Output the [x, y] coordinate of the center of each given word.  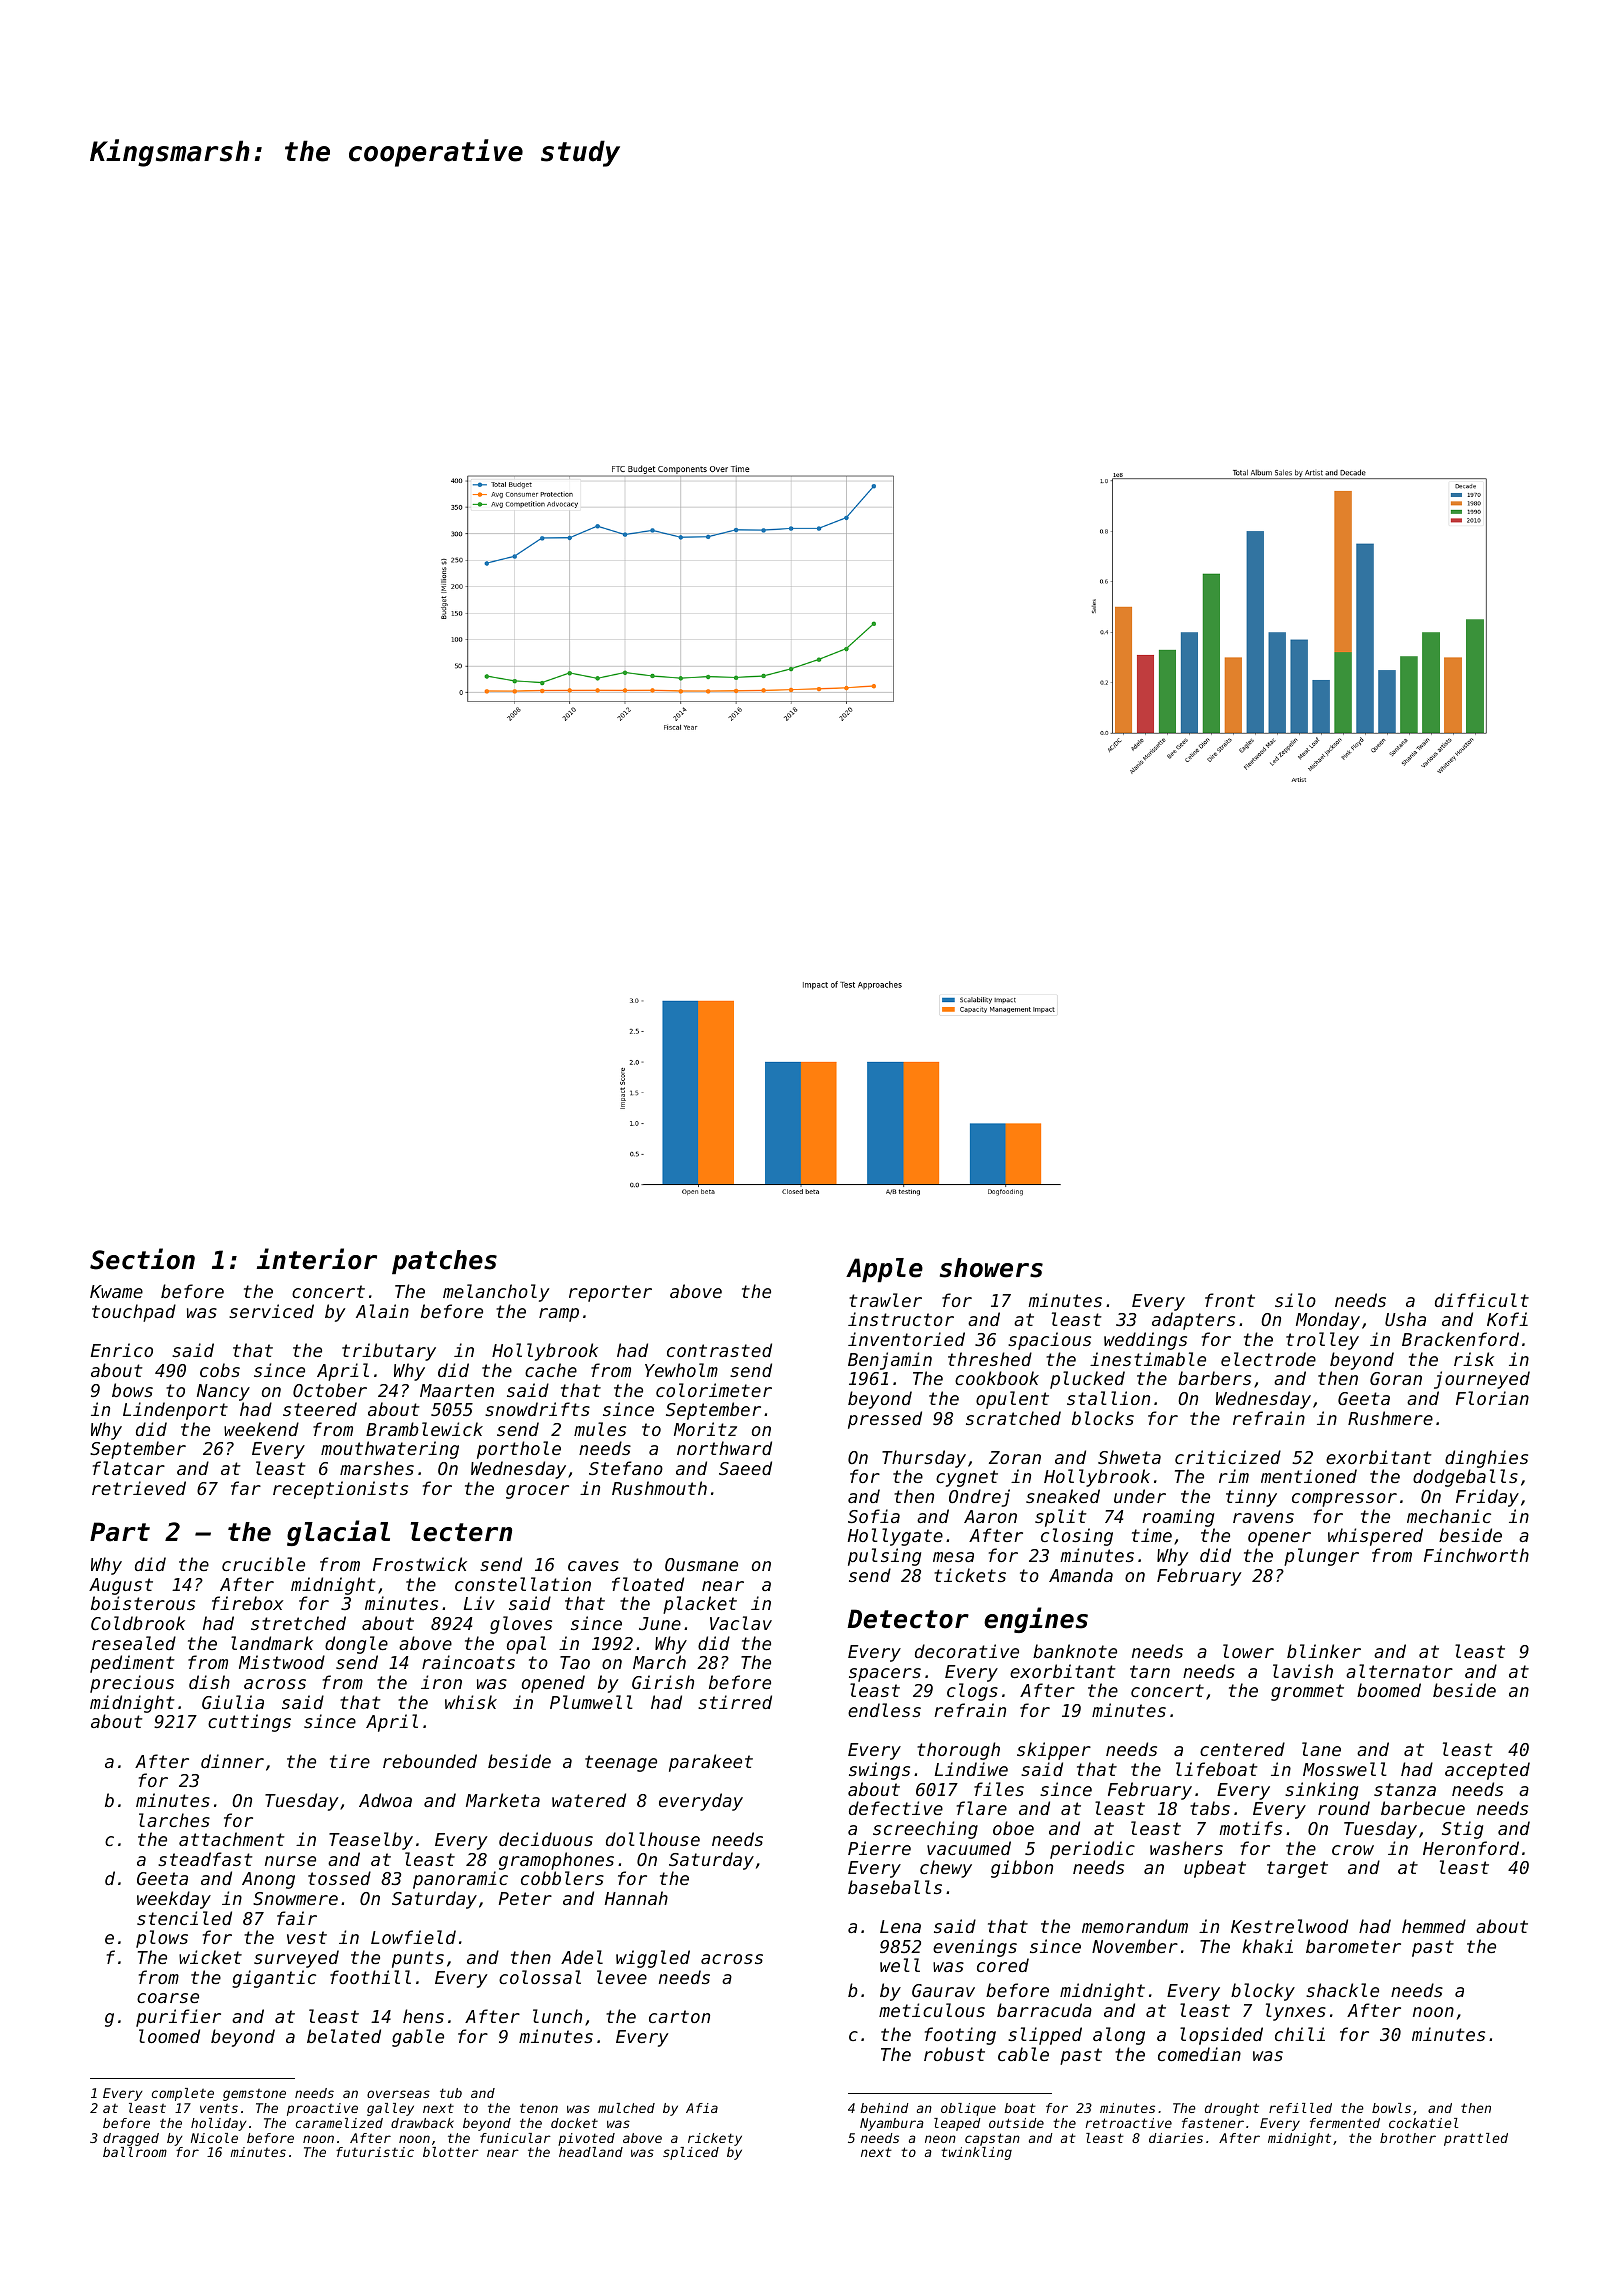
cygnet [967, 1478]
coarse [168, 1998]
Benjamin [890, 1361]
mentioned [1309, 1476]
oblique [968, 2109]
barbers [1214, 1378]
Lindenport [175, 1411]
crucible [263, 1564]
